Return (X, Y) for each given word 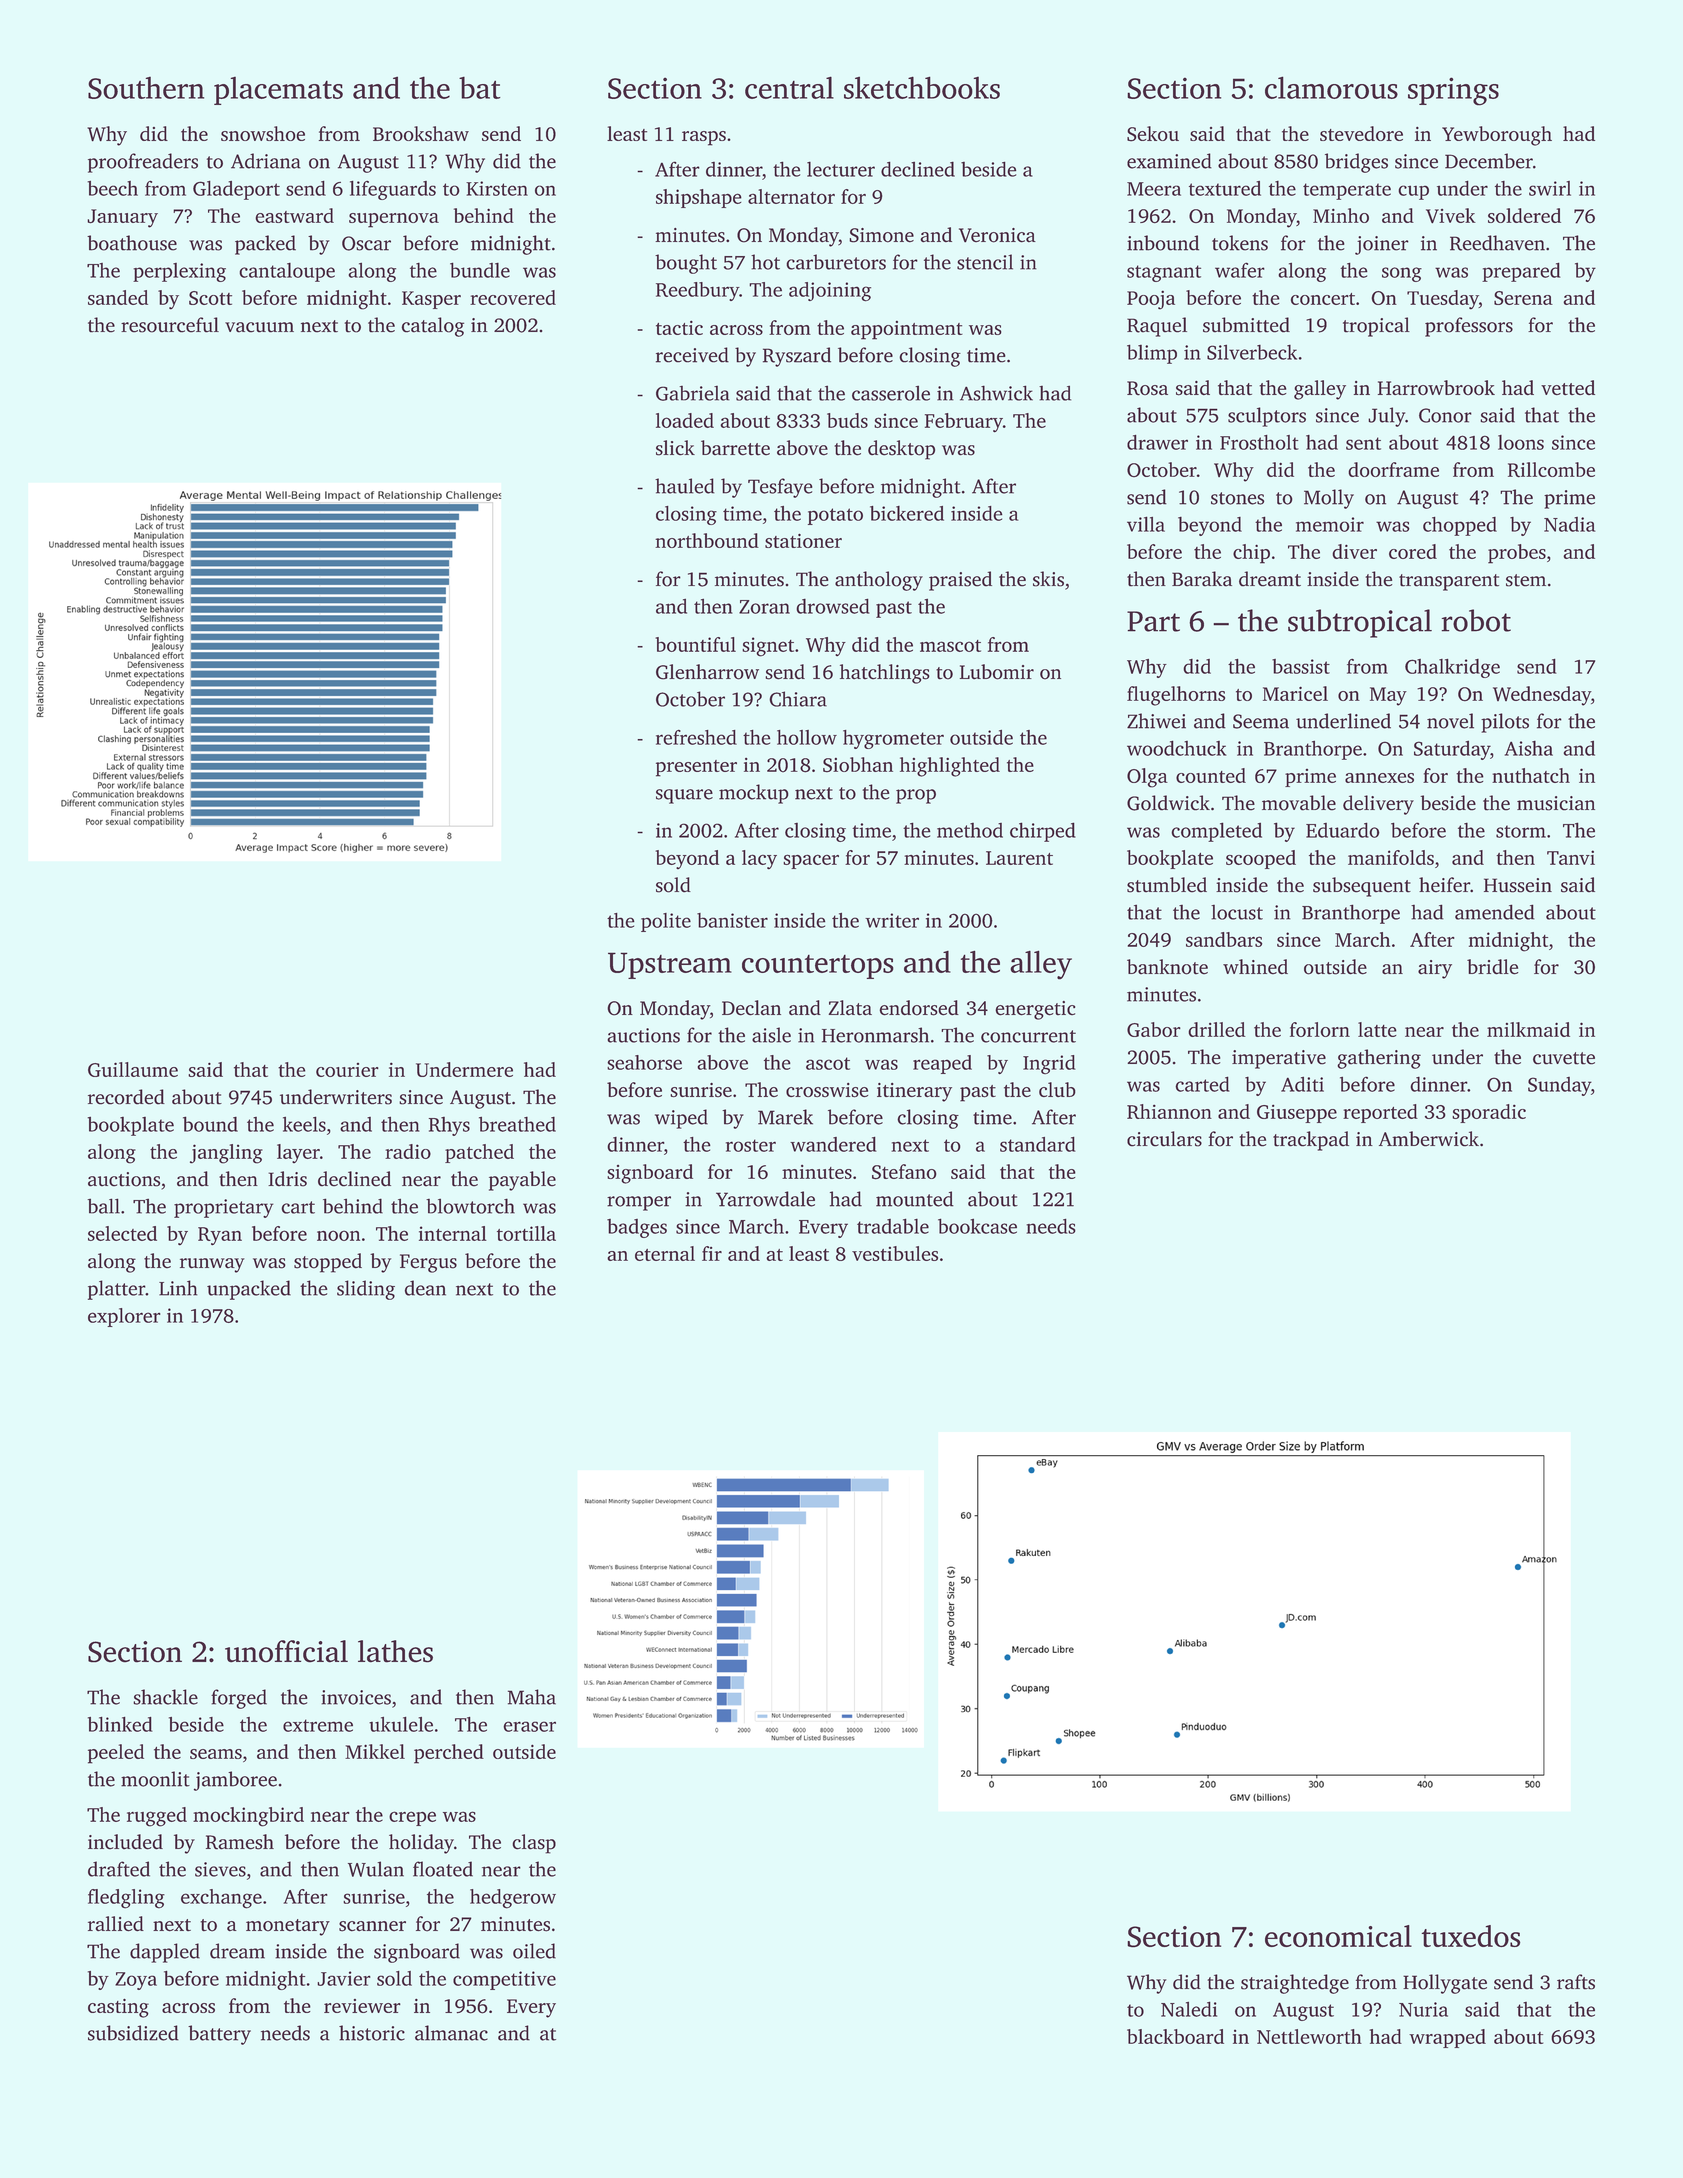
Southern (146, 88)
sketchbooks (922, 87)
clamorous (1331, 87)
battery (219, 2035)
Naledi (1189, 2009)
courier (347, 1070)
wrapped (1447, 2038)
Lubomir (997, 672)
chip (1251, 554)
